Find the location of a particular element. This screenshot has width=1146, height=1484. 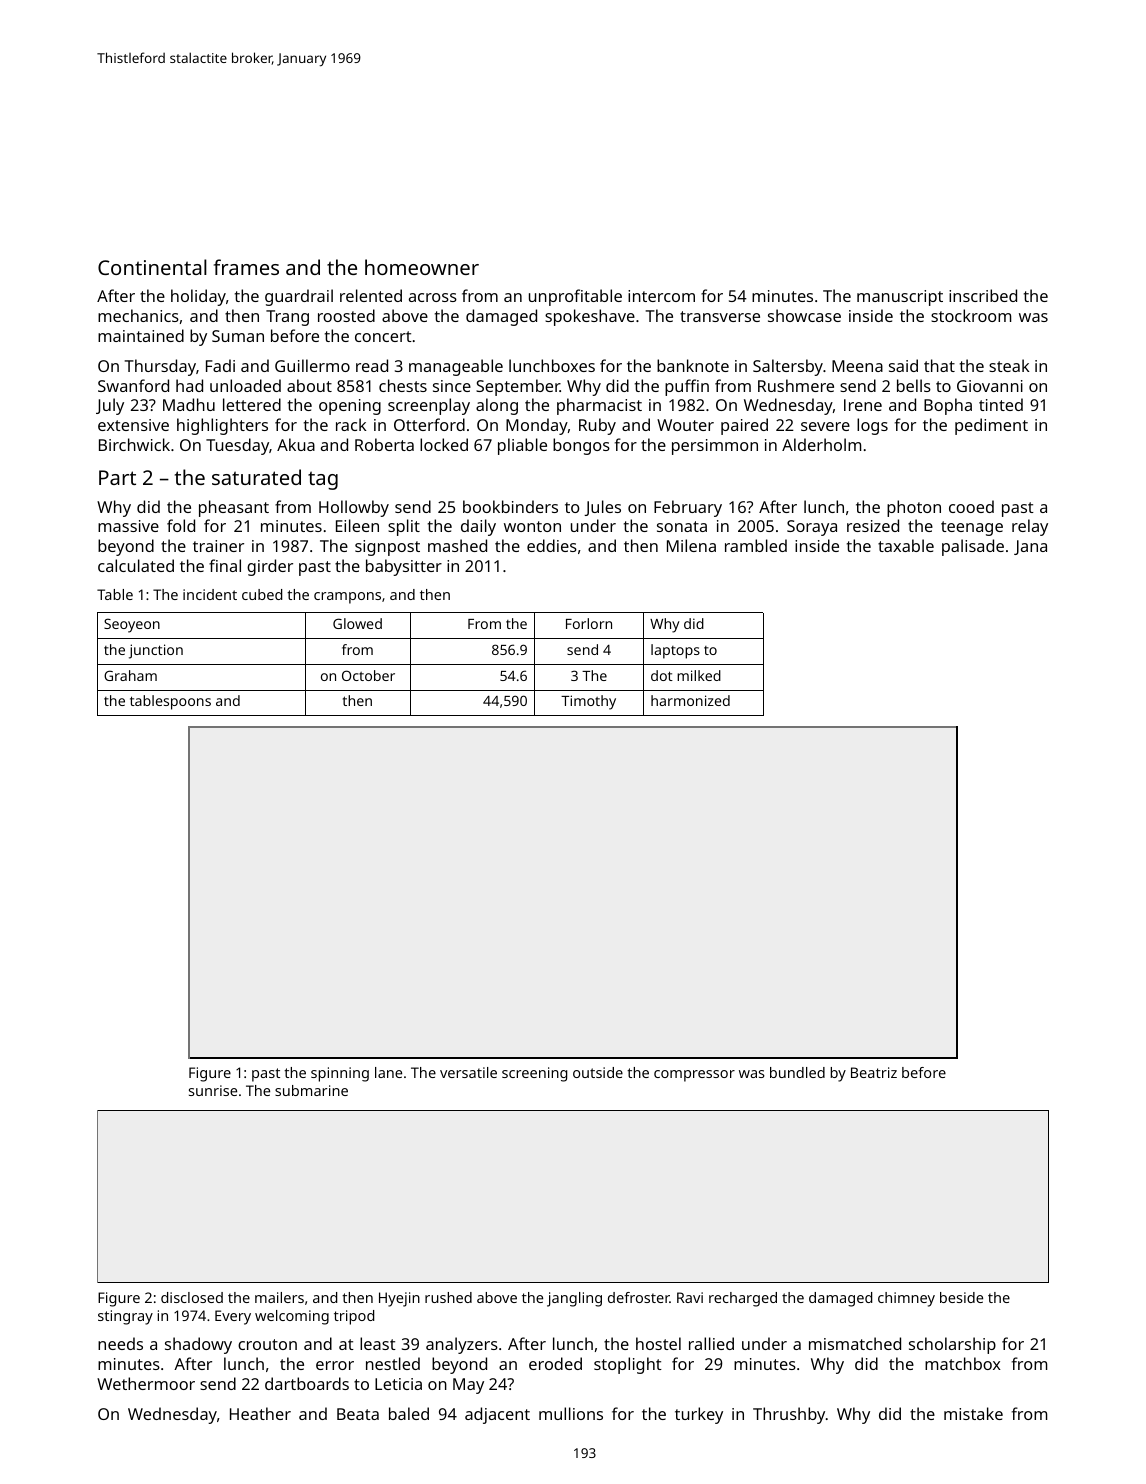

turkey is located at coordinates (699, 1415).
